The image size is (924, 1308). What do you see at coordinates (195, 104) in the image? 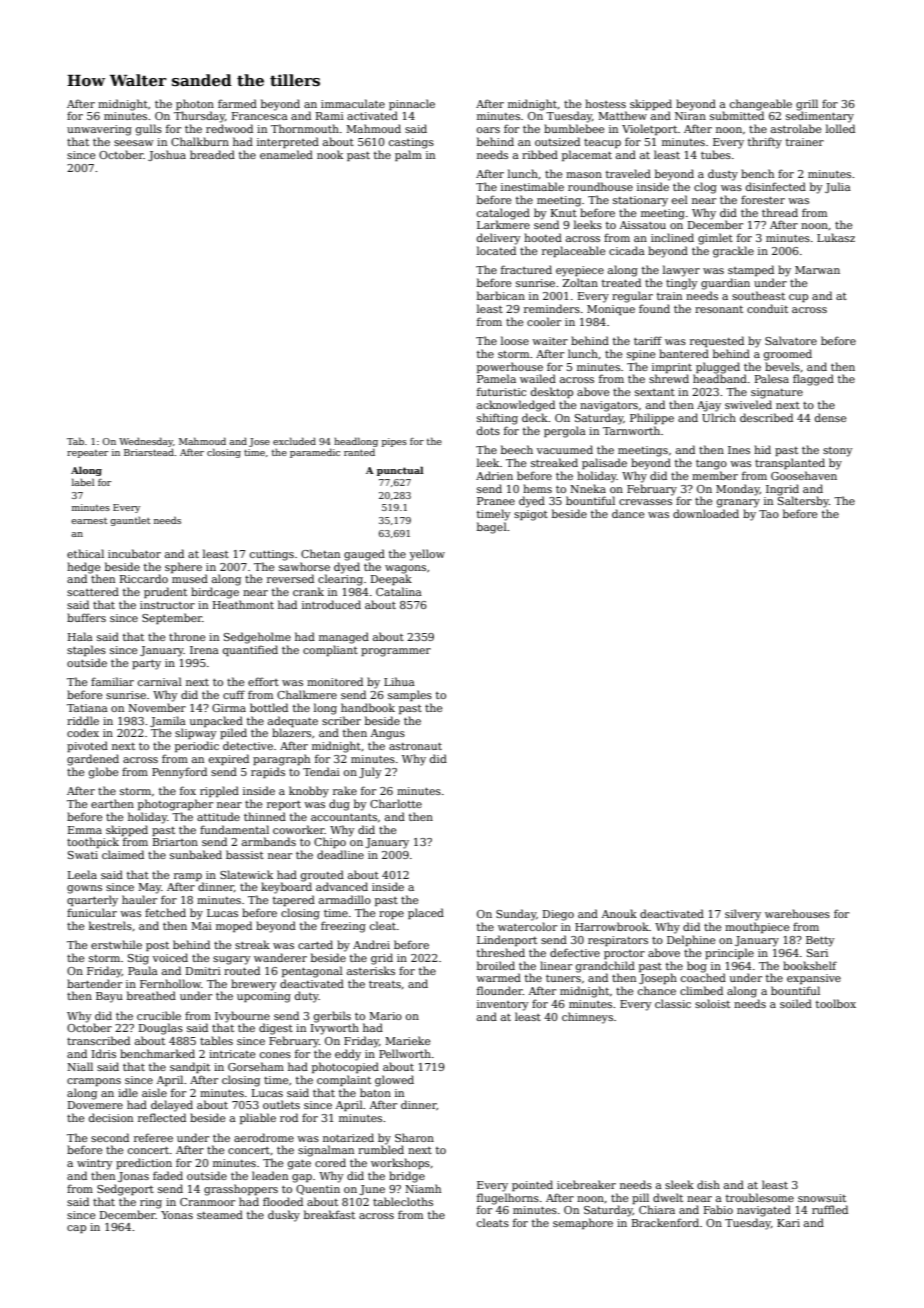
I see `photon` at bounding box center [195, 104].
